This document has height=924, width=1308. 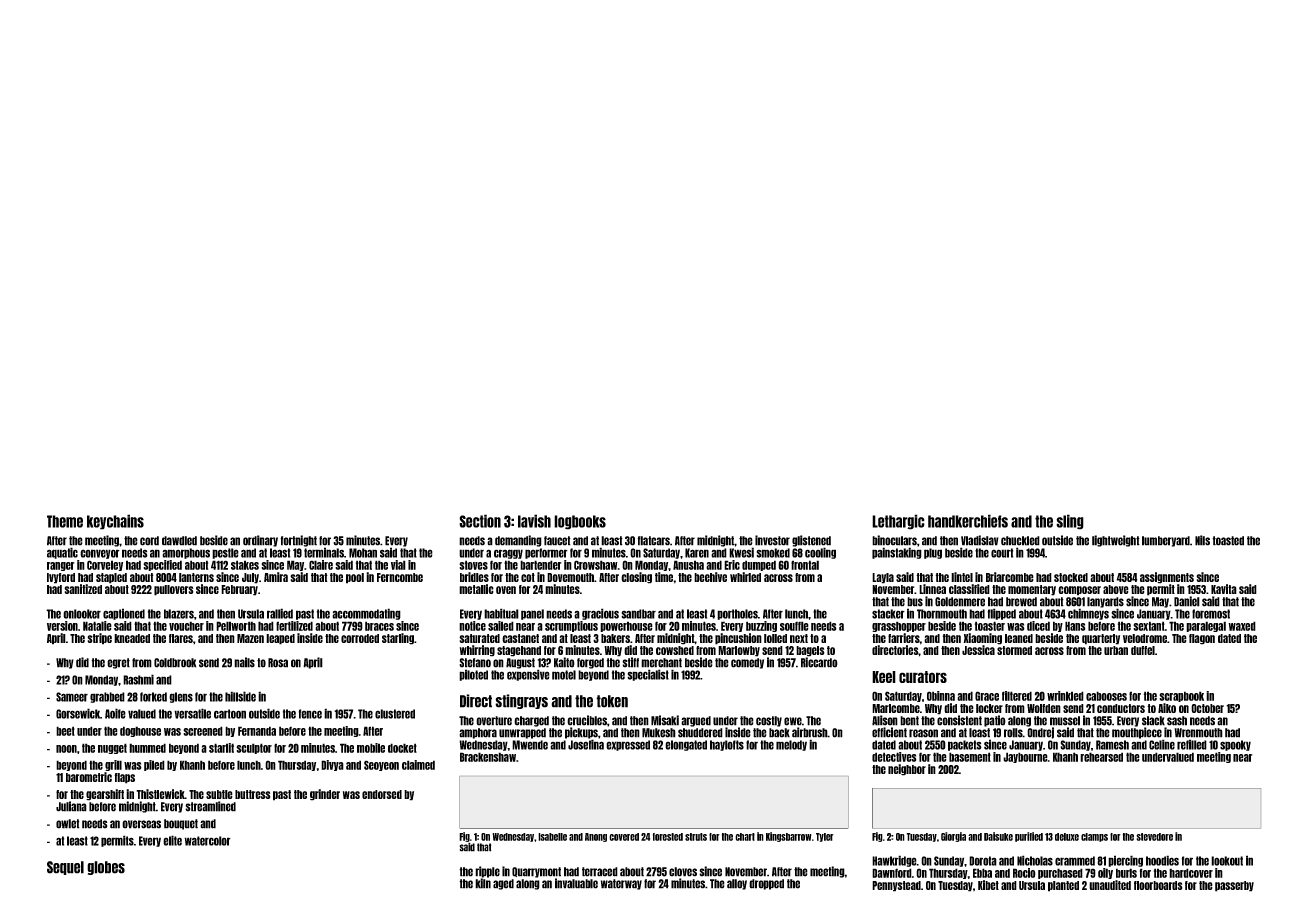 I want to click on oily, so click(x=1105, y=873).
